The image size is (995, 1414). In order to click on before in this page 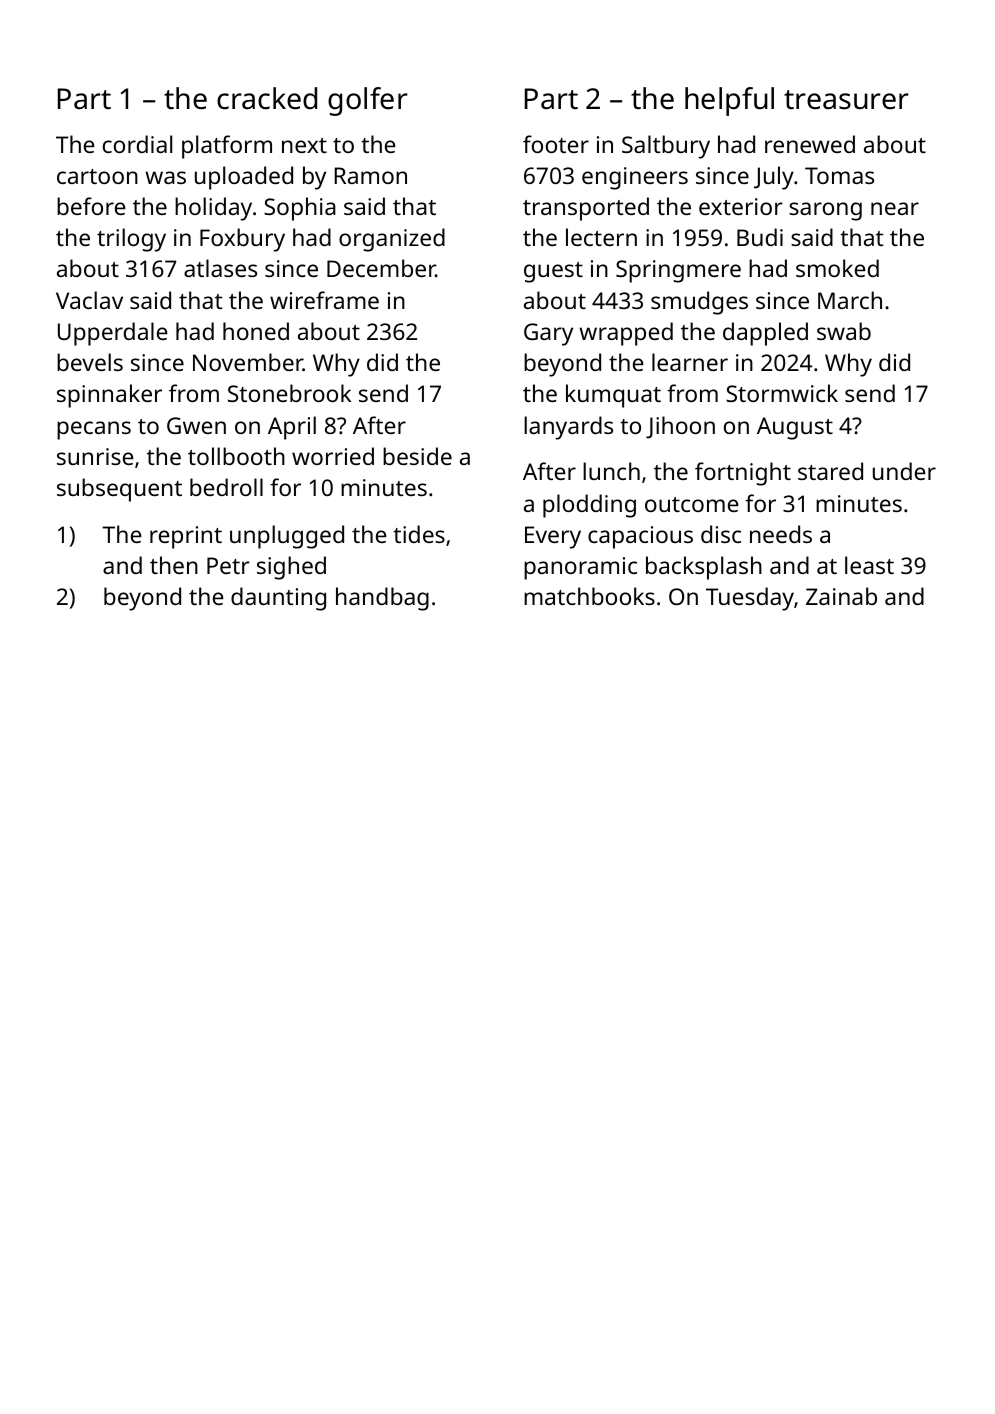, I will do `click(91, 206)`.
